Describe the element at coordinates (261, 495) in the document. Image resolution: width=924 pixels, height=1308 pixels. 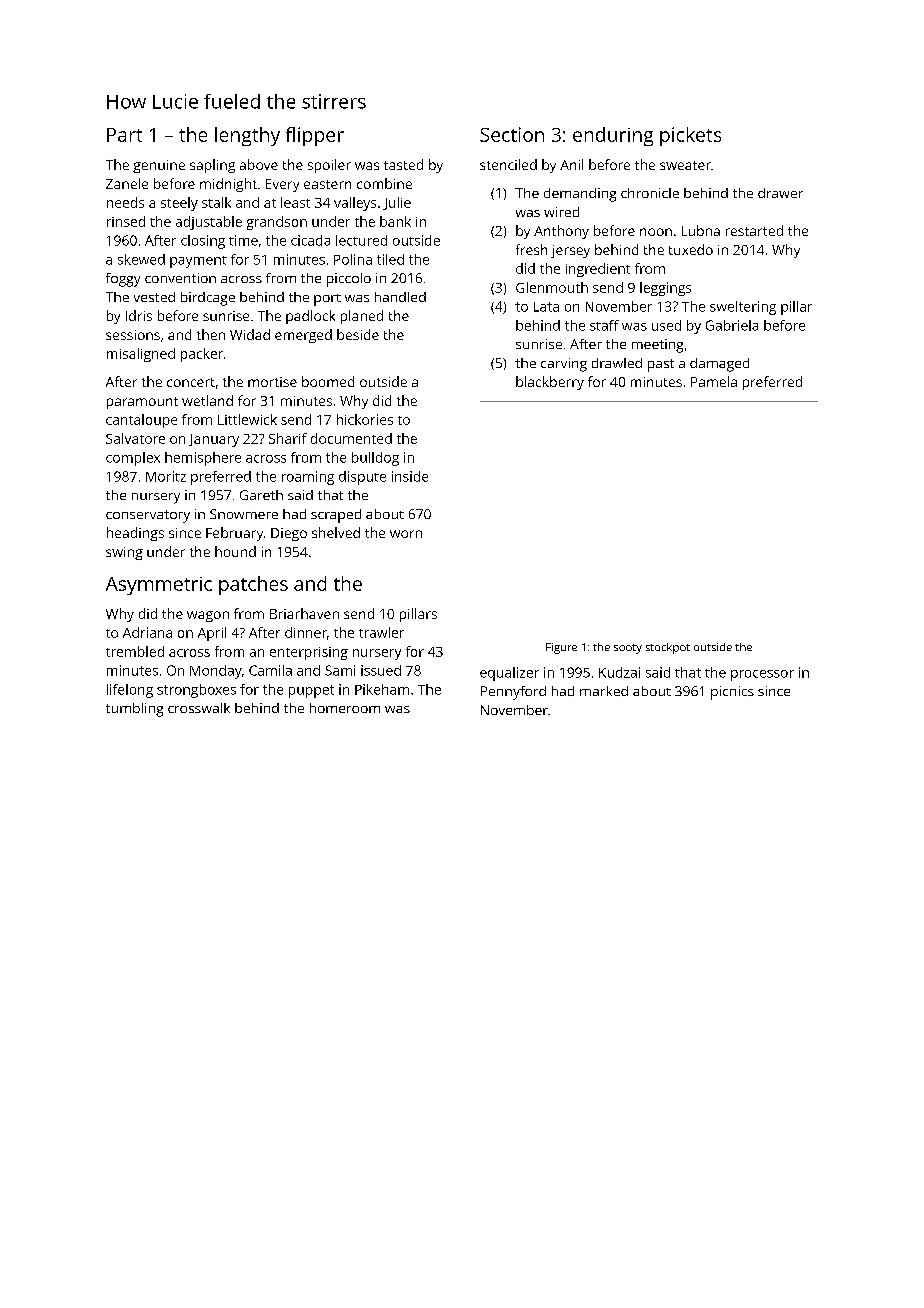
I see `Gareth` at that location.
